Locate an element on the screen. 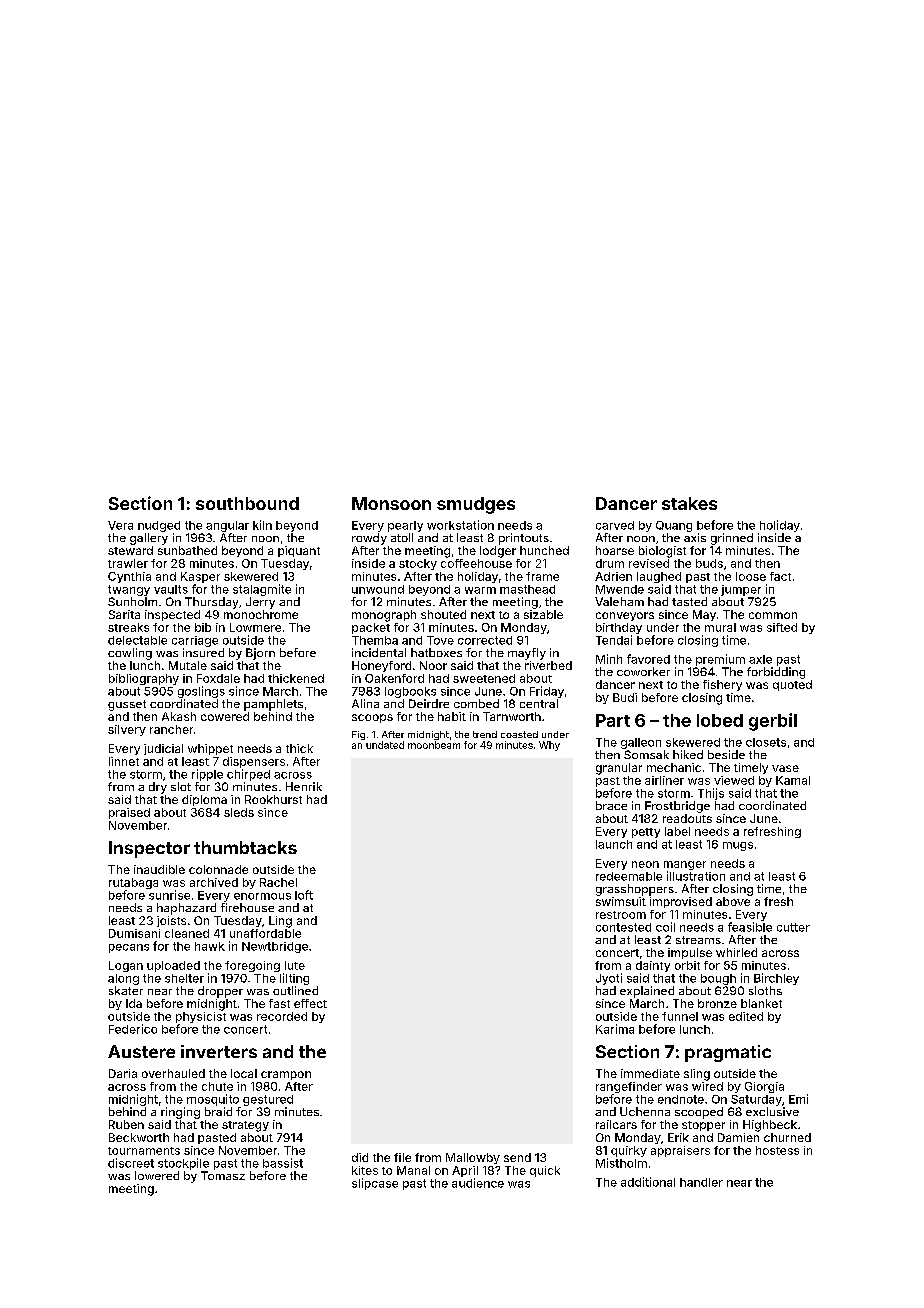 This screenshot has width=924, height=1308. local is located at coordinates (244, 1073).
